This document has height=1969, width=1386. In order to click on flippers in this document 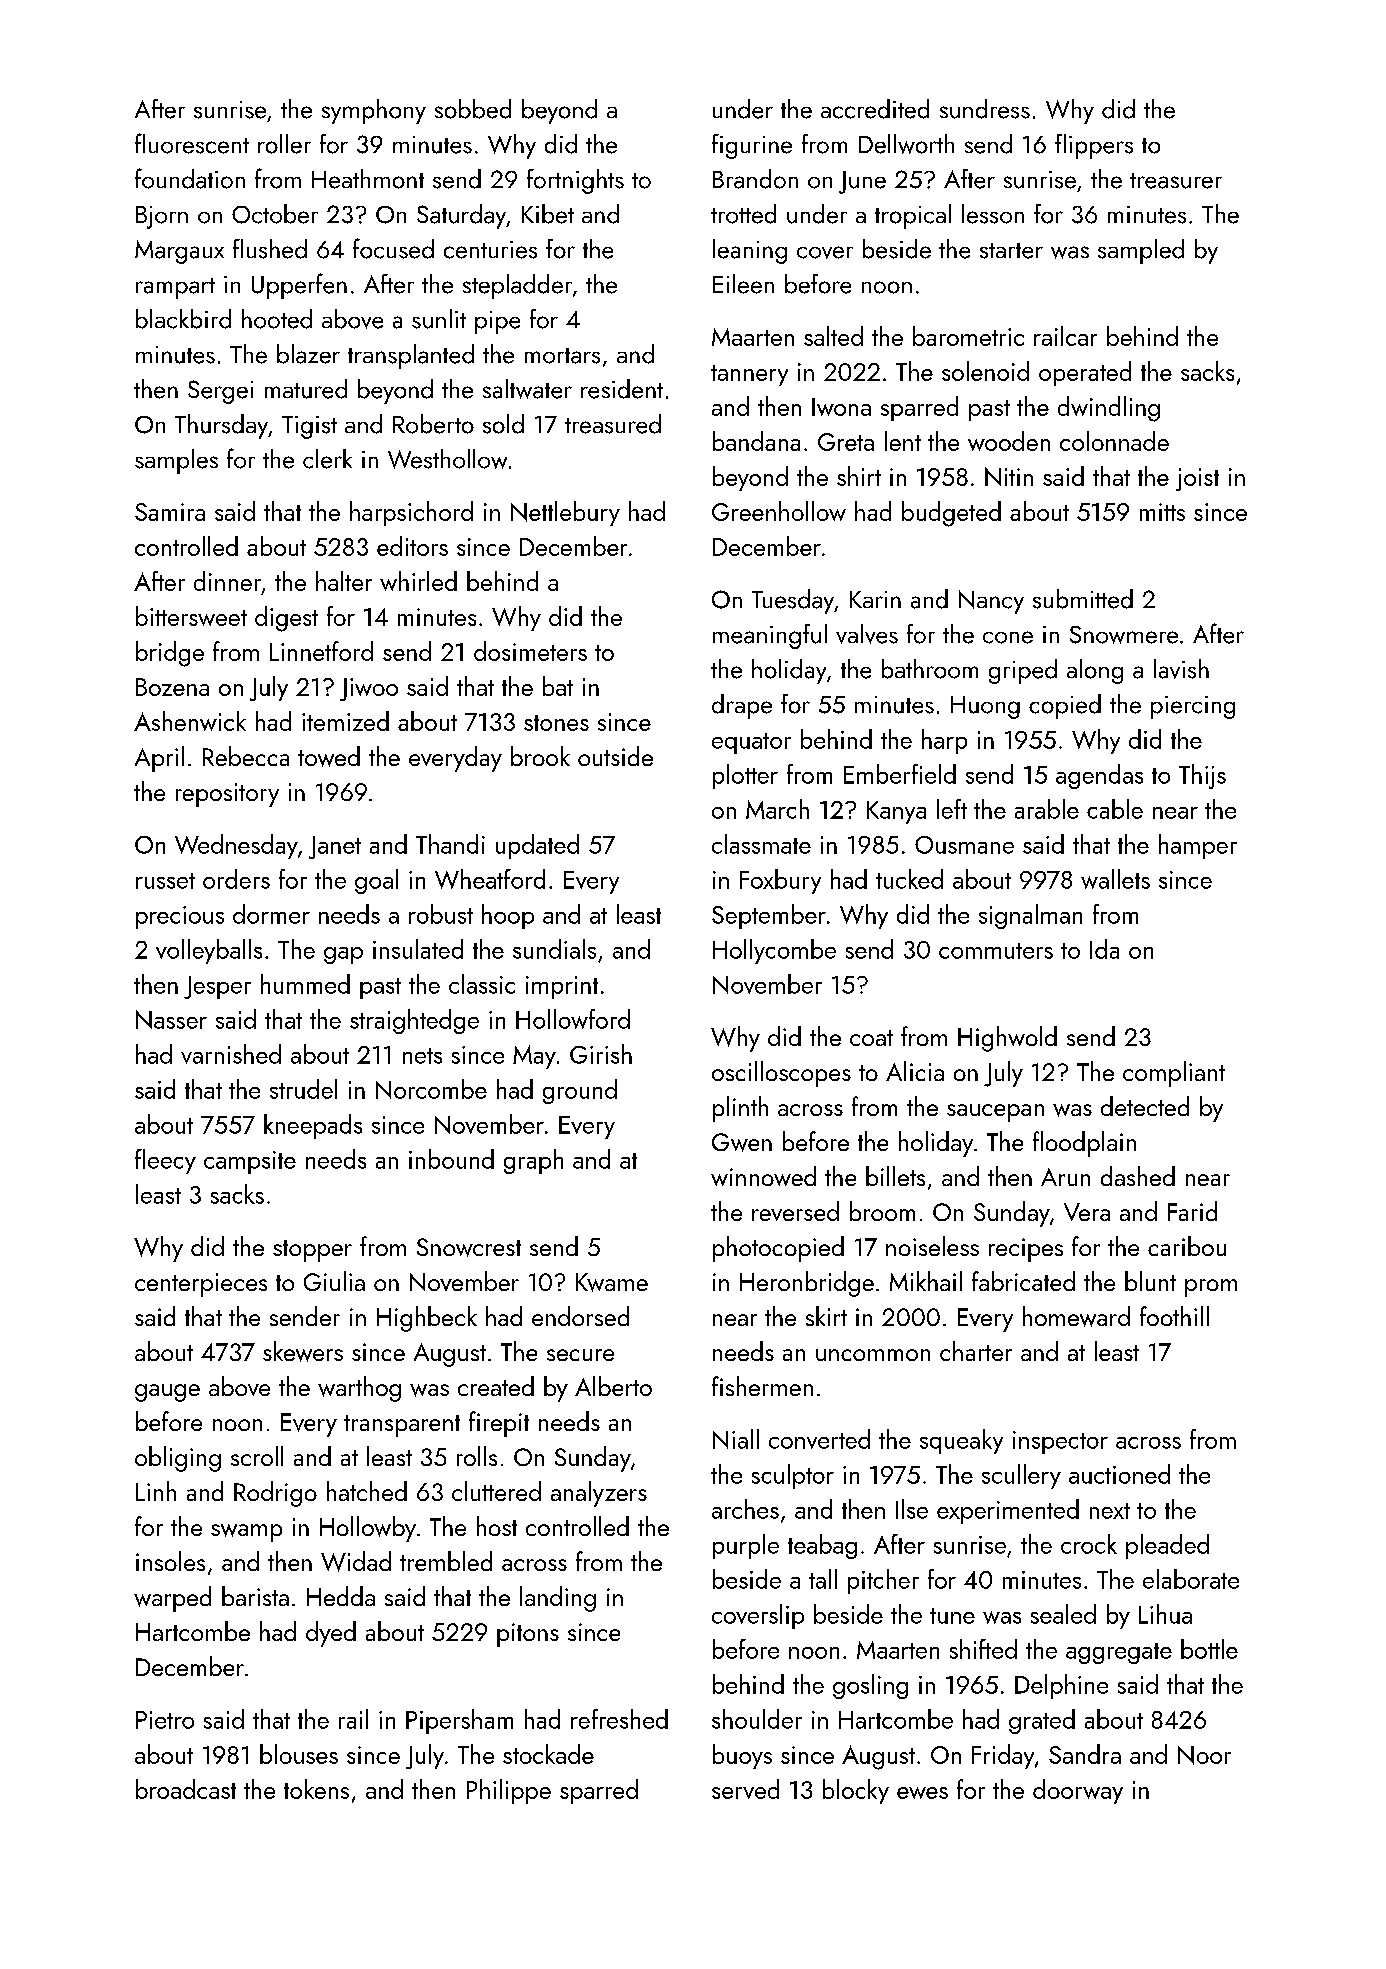, I will do `click(1094, 146)`.
